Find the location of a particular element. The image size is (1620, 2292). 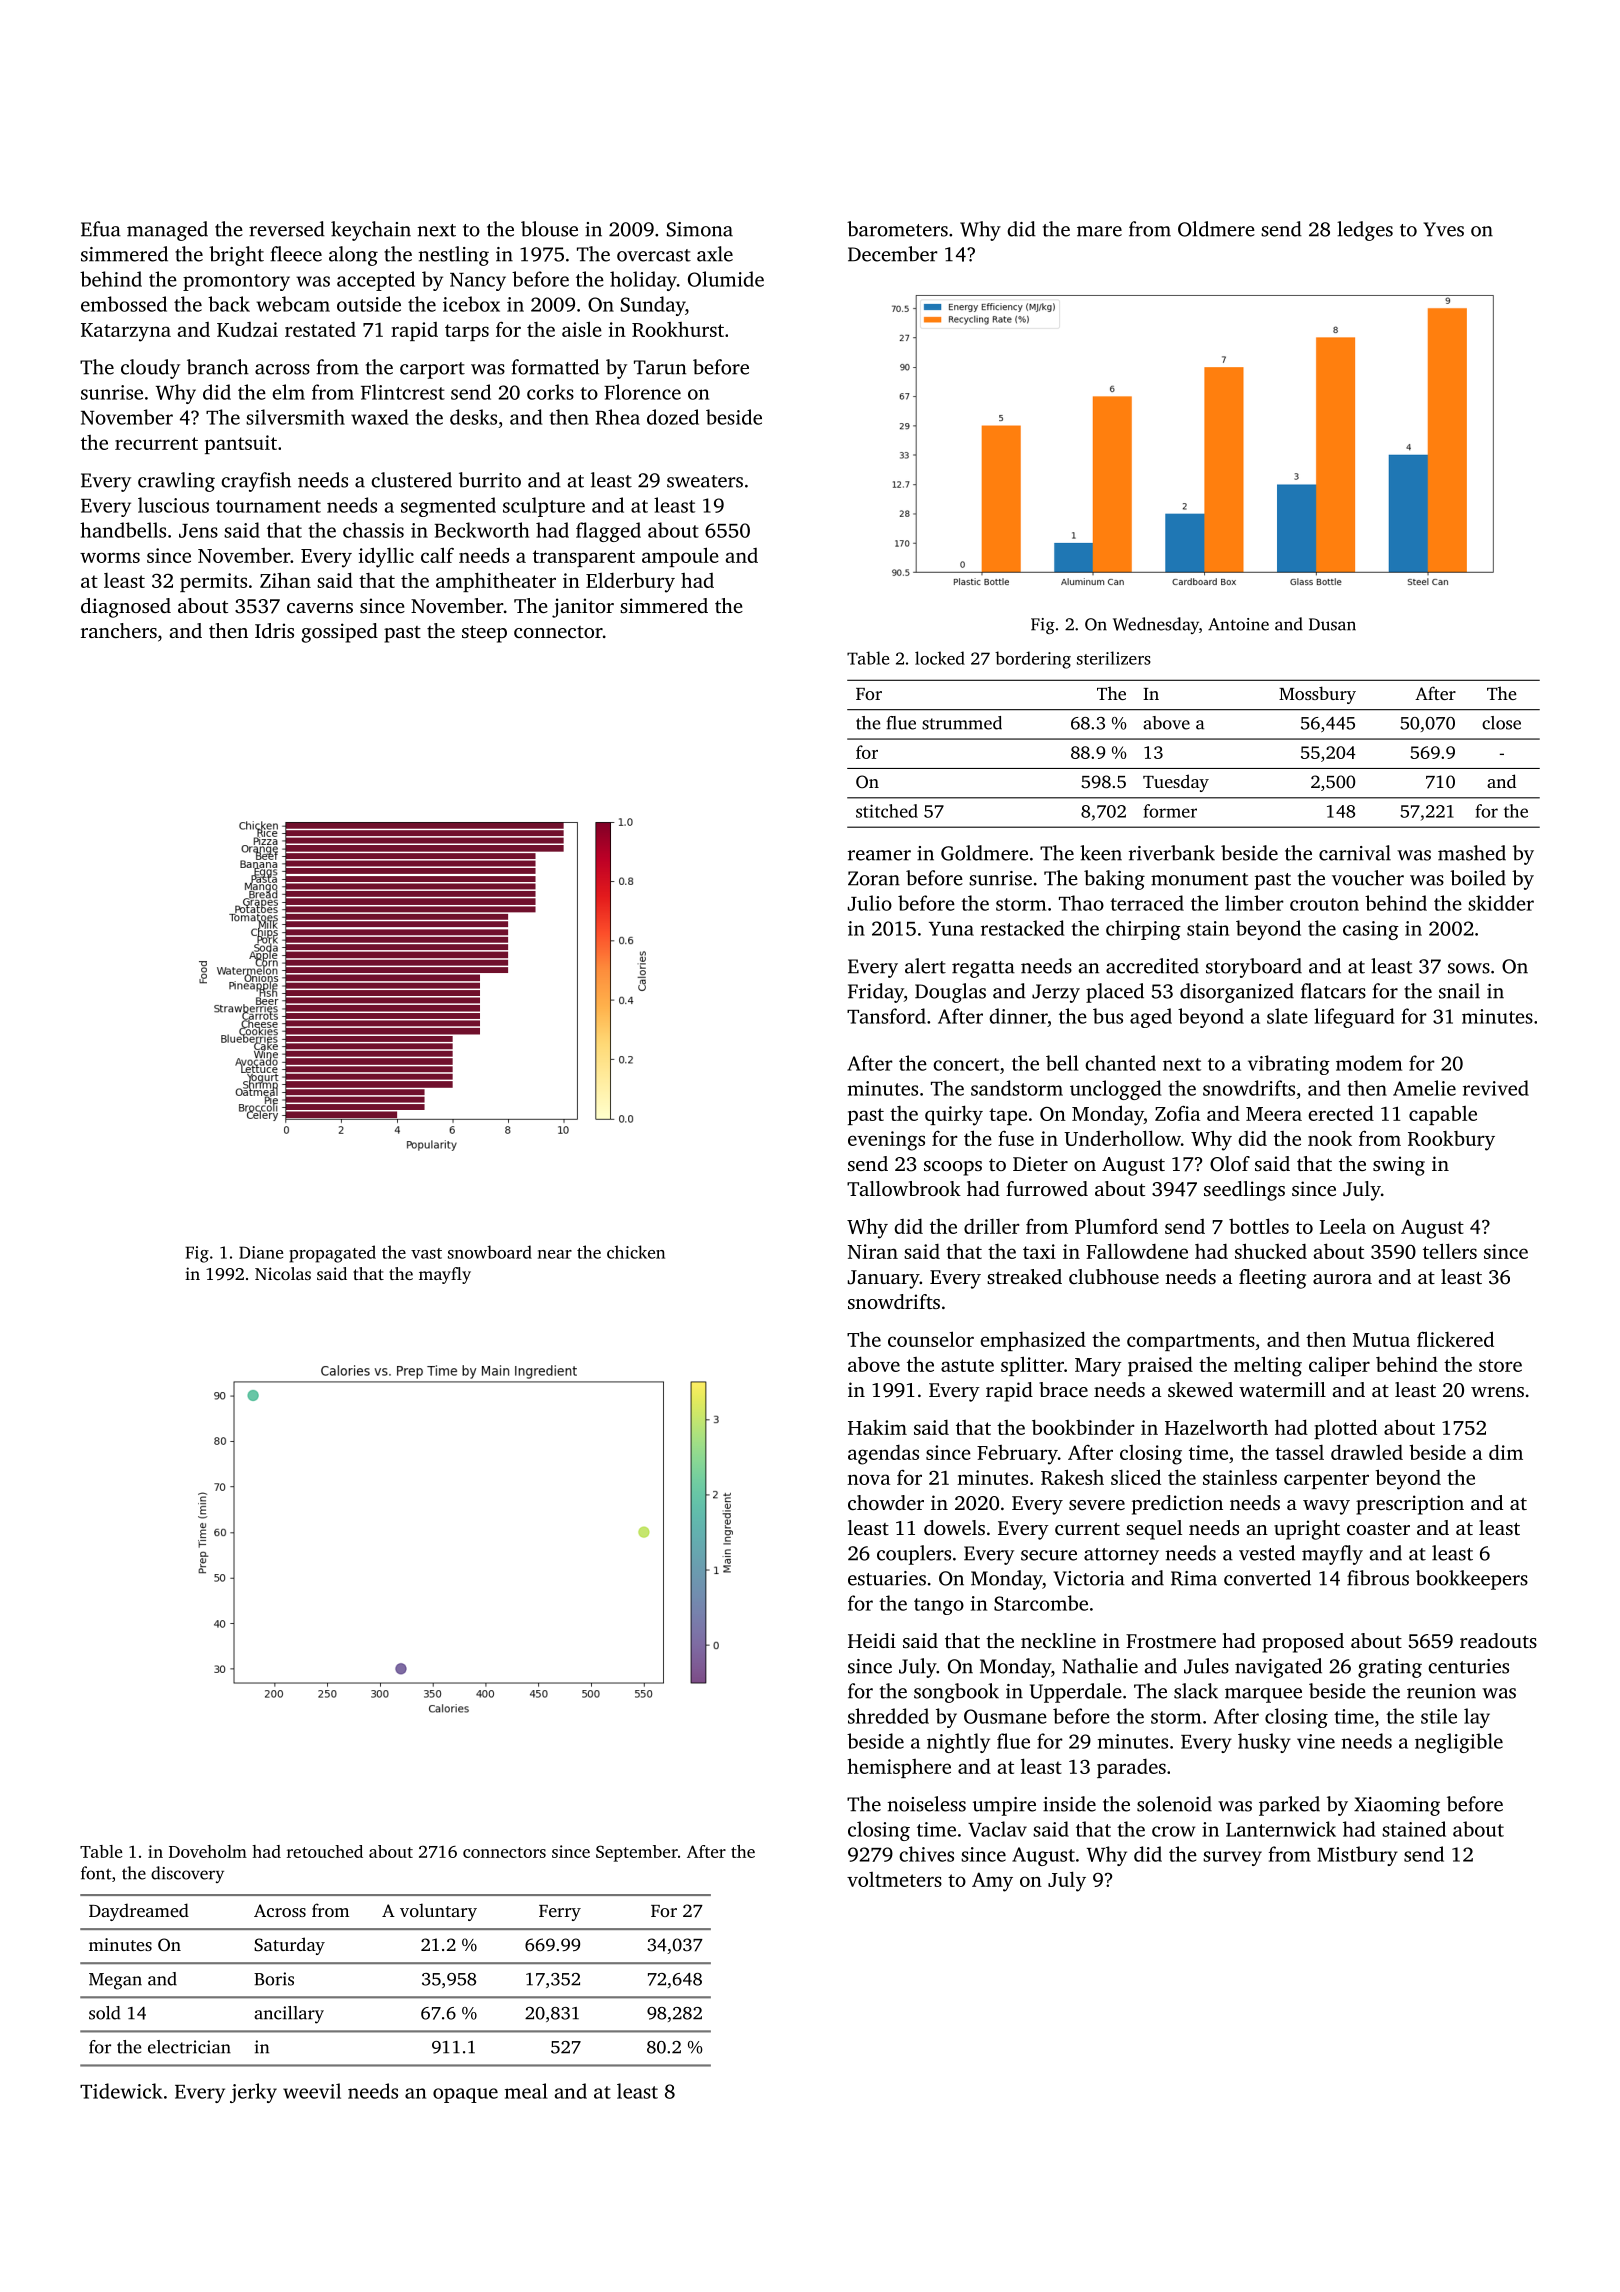

Tidewick is located at coordinates (121, 2091).
